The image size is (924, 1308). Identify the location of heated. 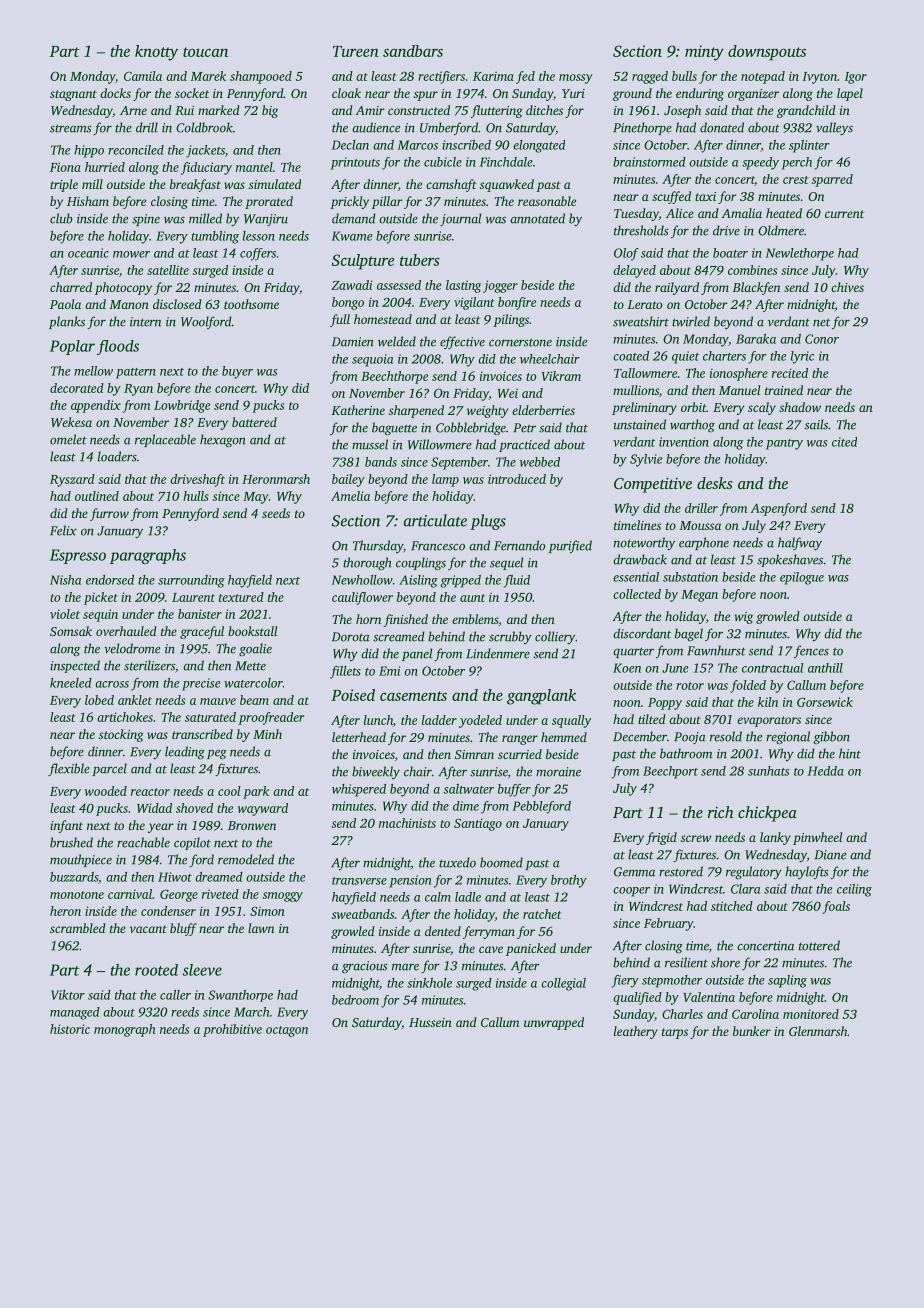
(784, 213).
